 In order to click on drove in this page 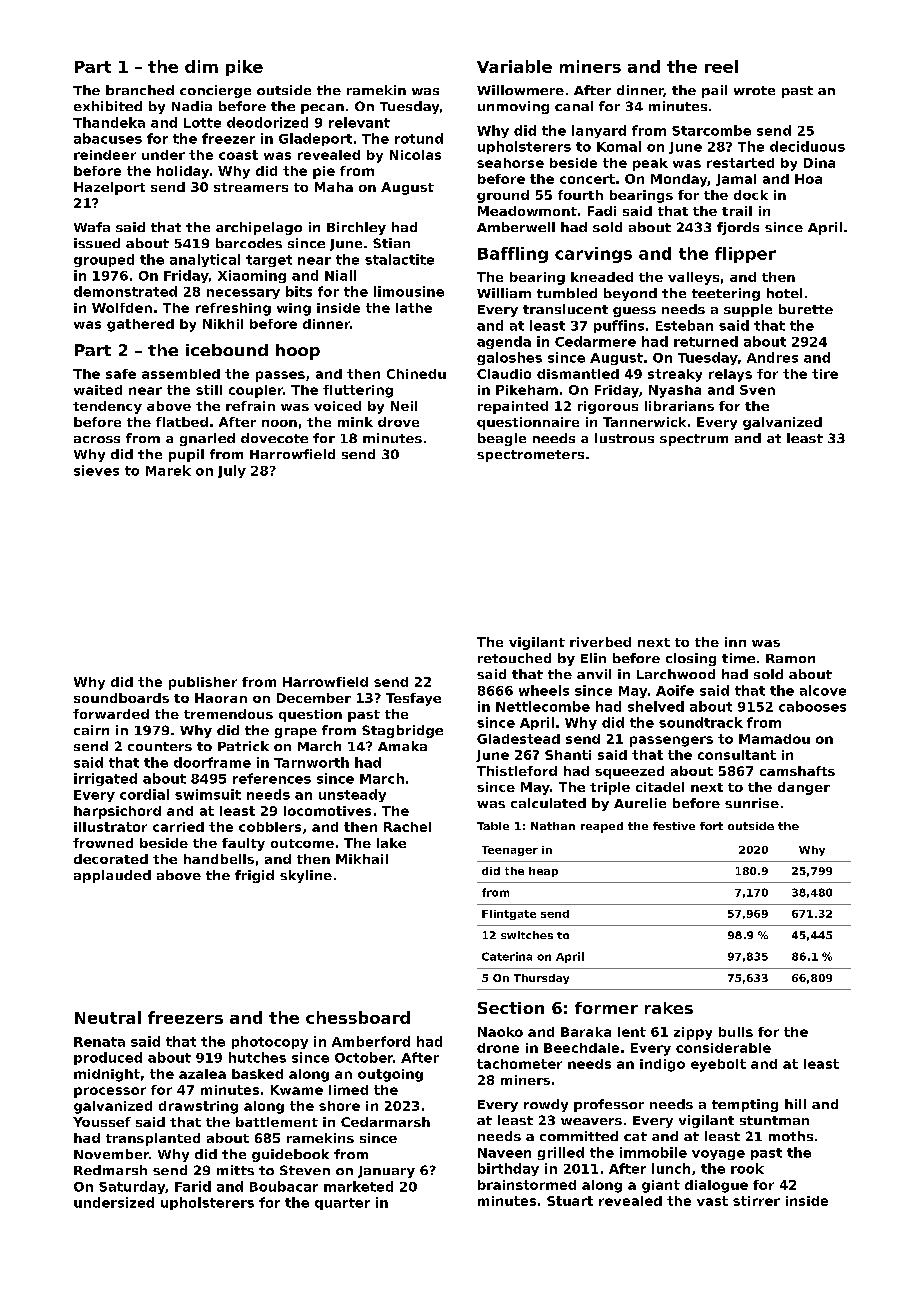, I will do `click(398, 422)`.
